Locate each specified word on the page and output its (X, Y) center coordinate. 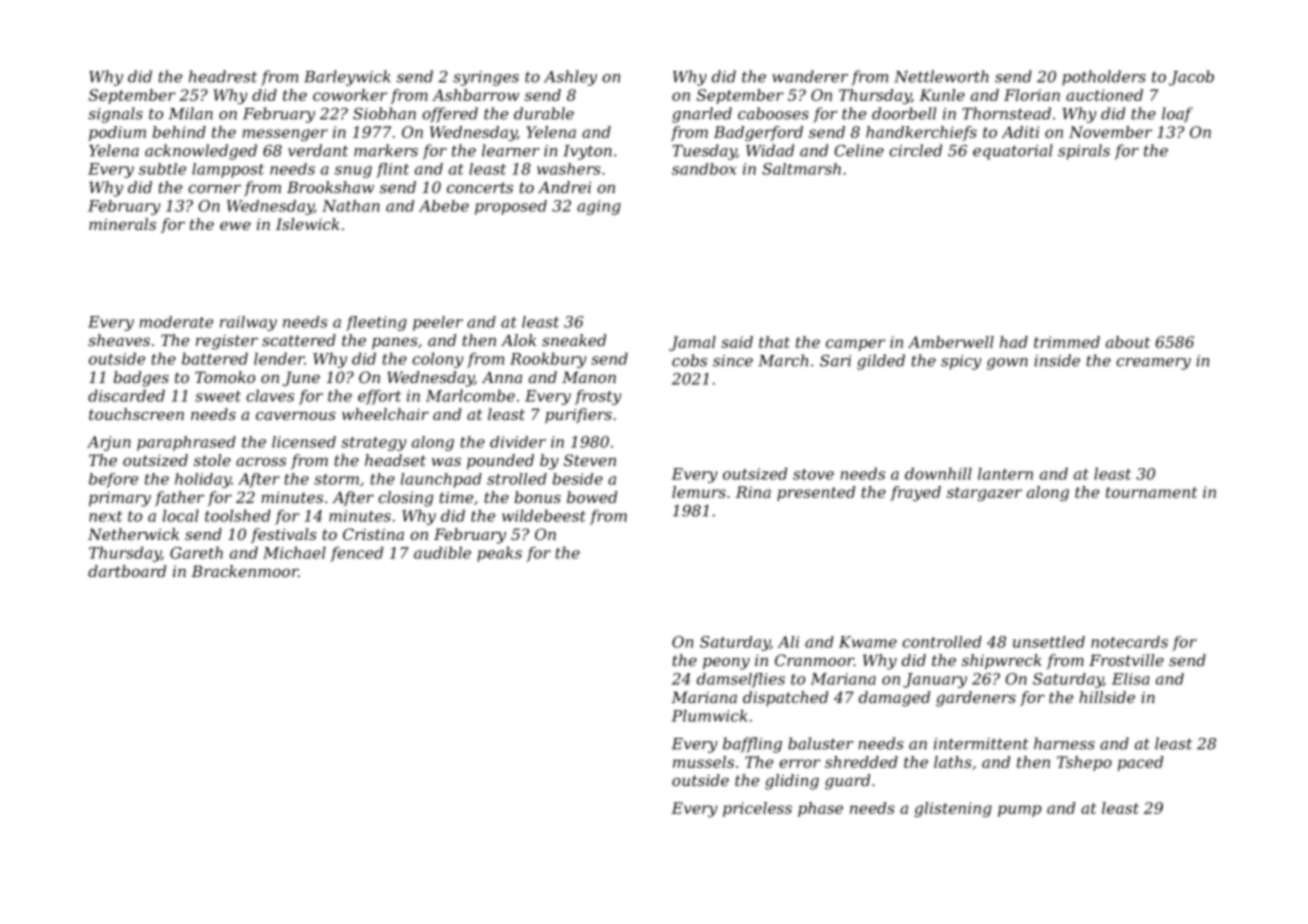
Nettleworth (941, 76)
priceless (757, 809)
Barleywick (347, 78)
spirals (1084, 152)
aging (599, 207)
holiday (203, 480)
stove (813, 474)
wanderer (810, 76)
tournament (1151, 492)
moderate (176, 322)
